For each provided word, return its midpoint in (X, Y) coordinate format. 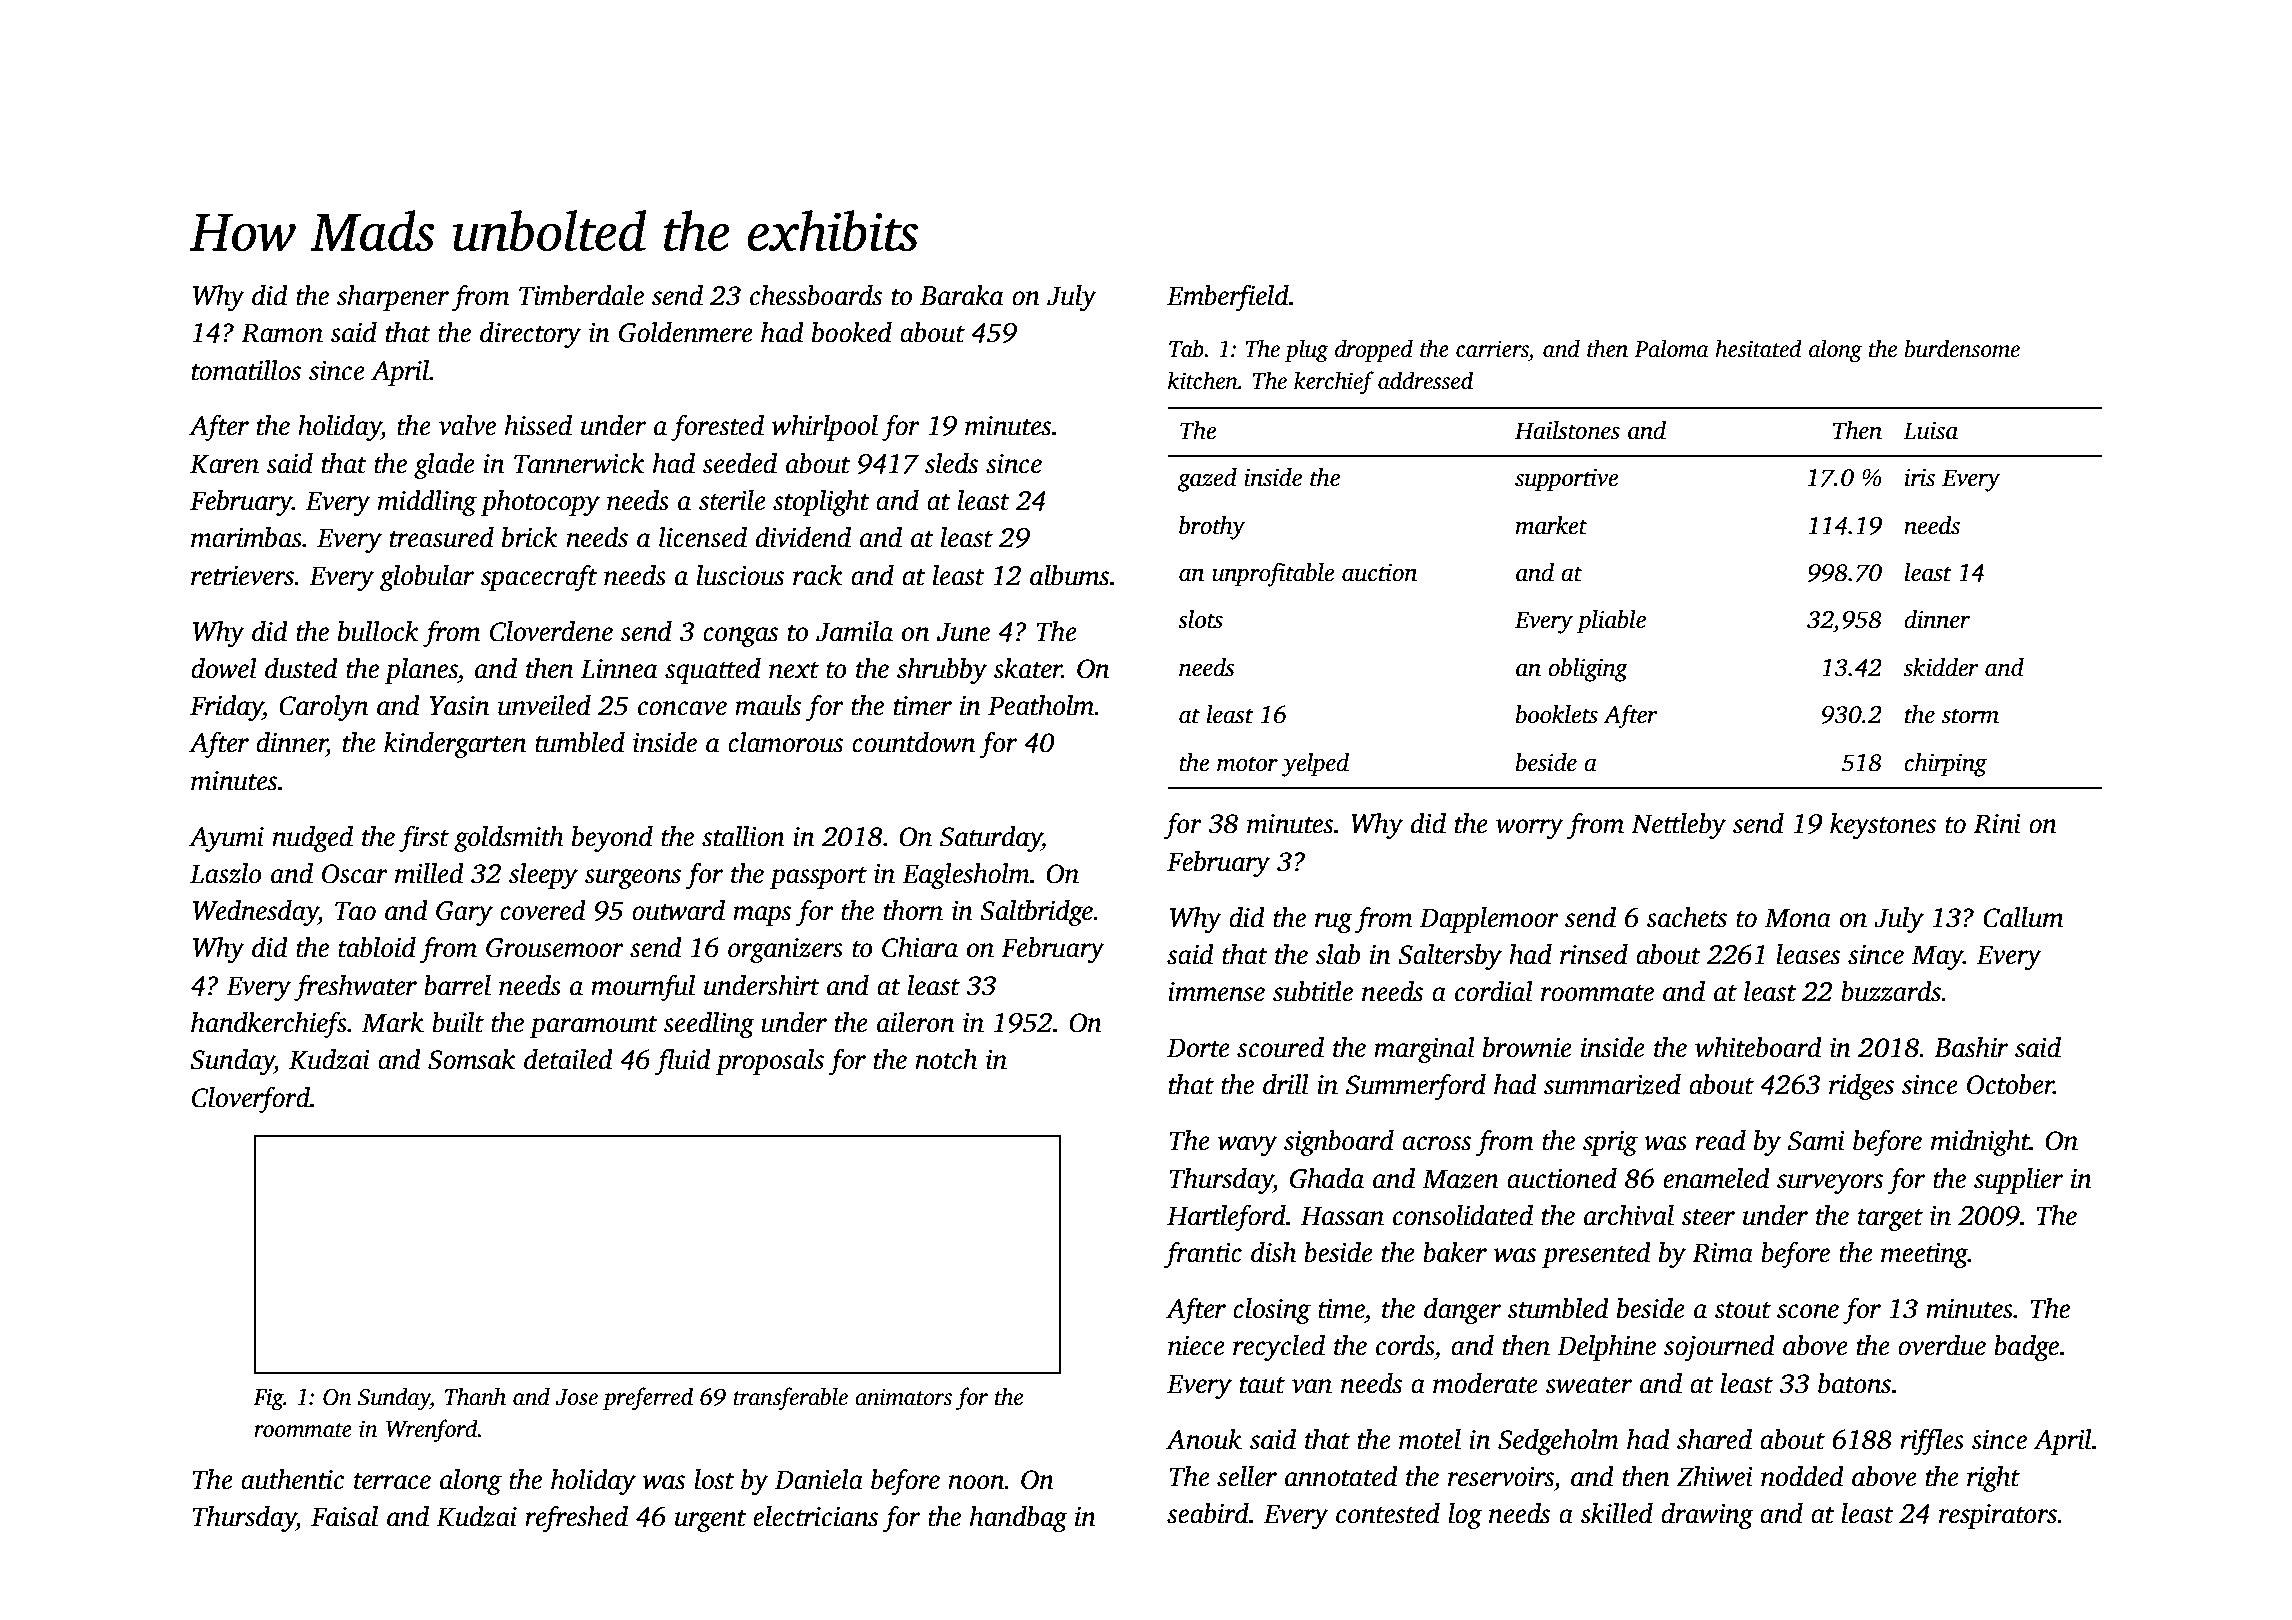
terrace (392, 1481)
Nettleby (1678, 826)
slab (1338, 954)
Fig (268, 1399)
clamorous (785, 742)
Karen (224, 464)
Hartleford (1226, 1217)
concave (682, 708)
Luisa (1930, 431)
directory (530, 335)
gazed (1207, 480)
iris (1920, 478)
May (1937, 957)
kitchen (1203, 380)
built (458, 1022)
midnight (1980, 1143)
